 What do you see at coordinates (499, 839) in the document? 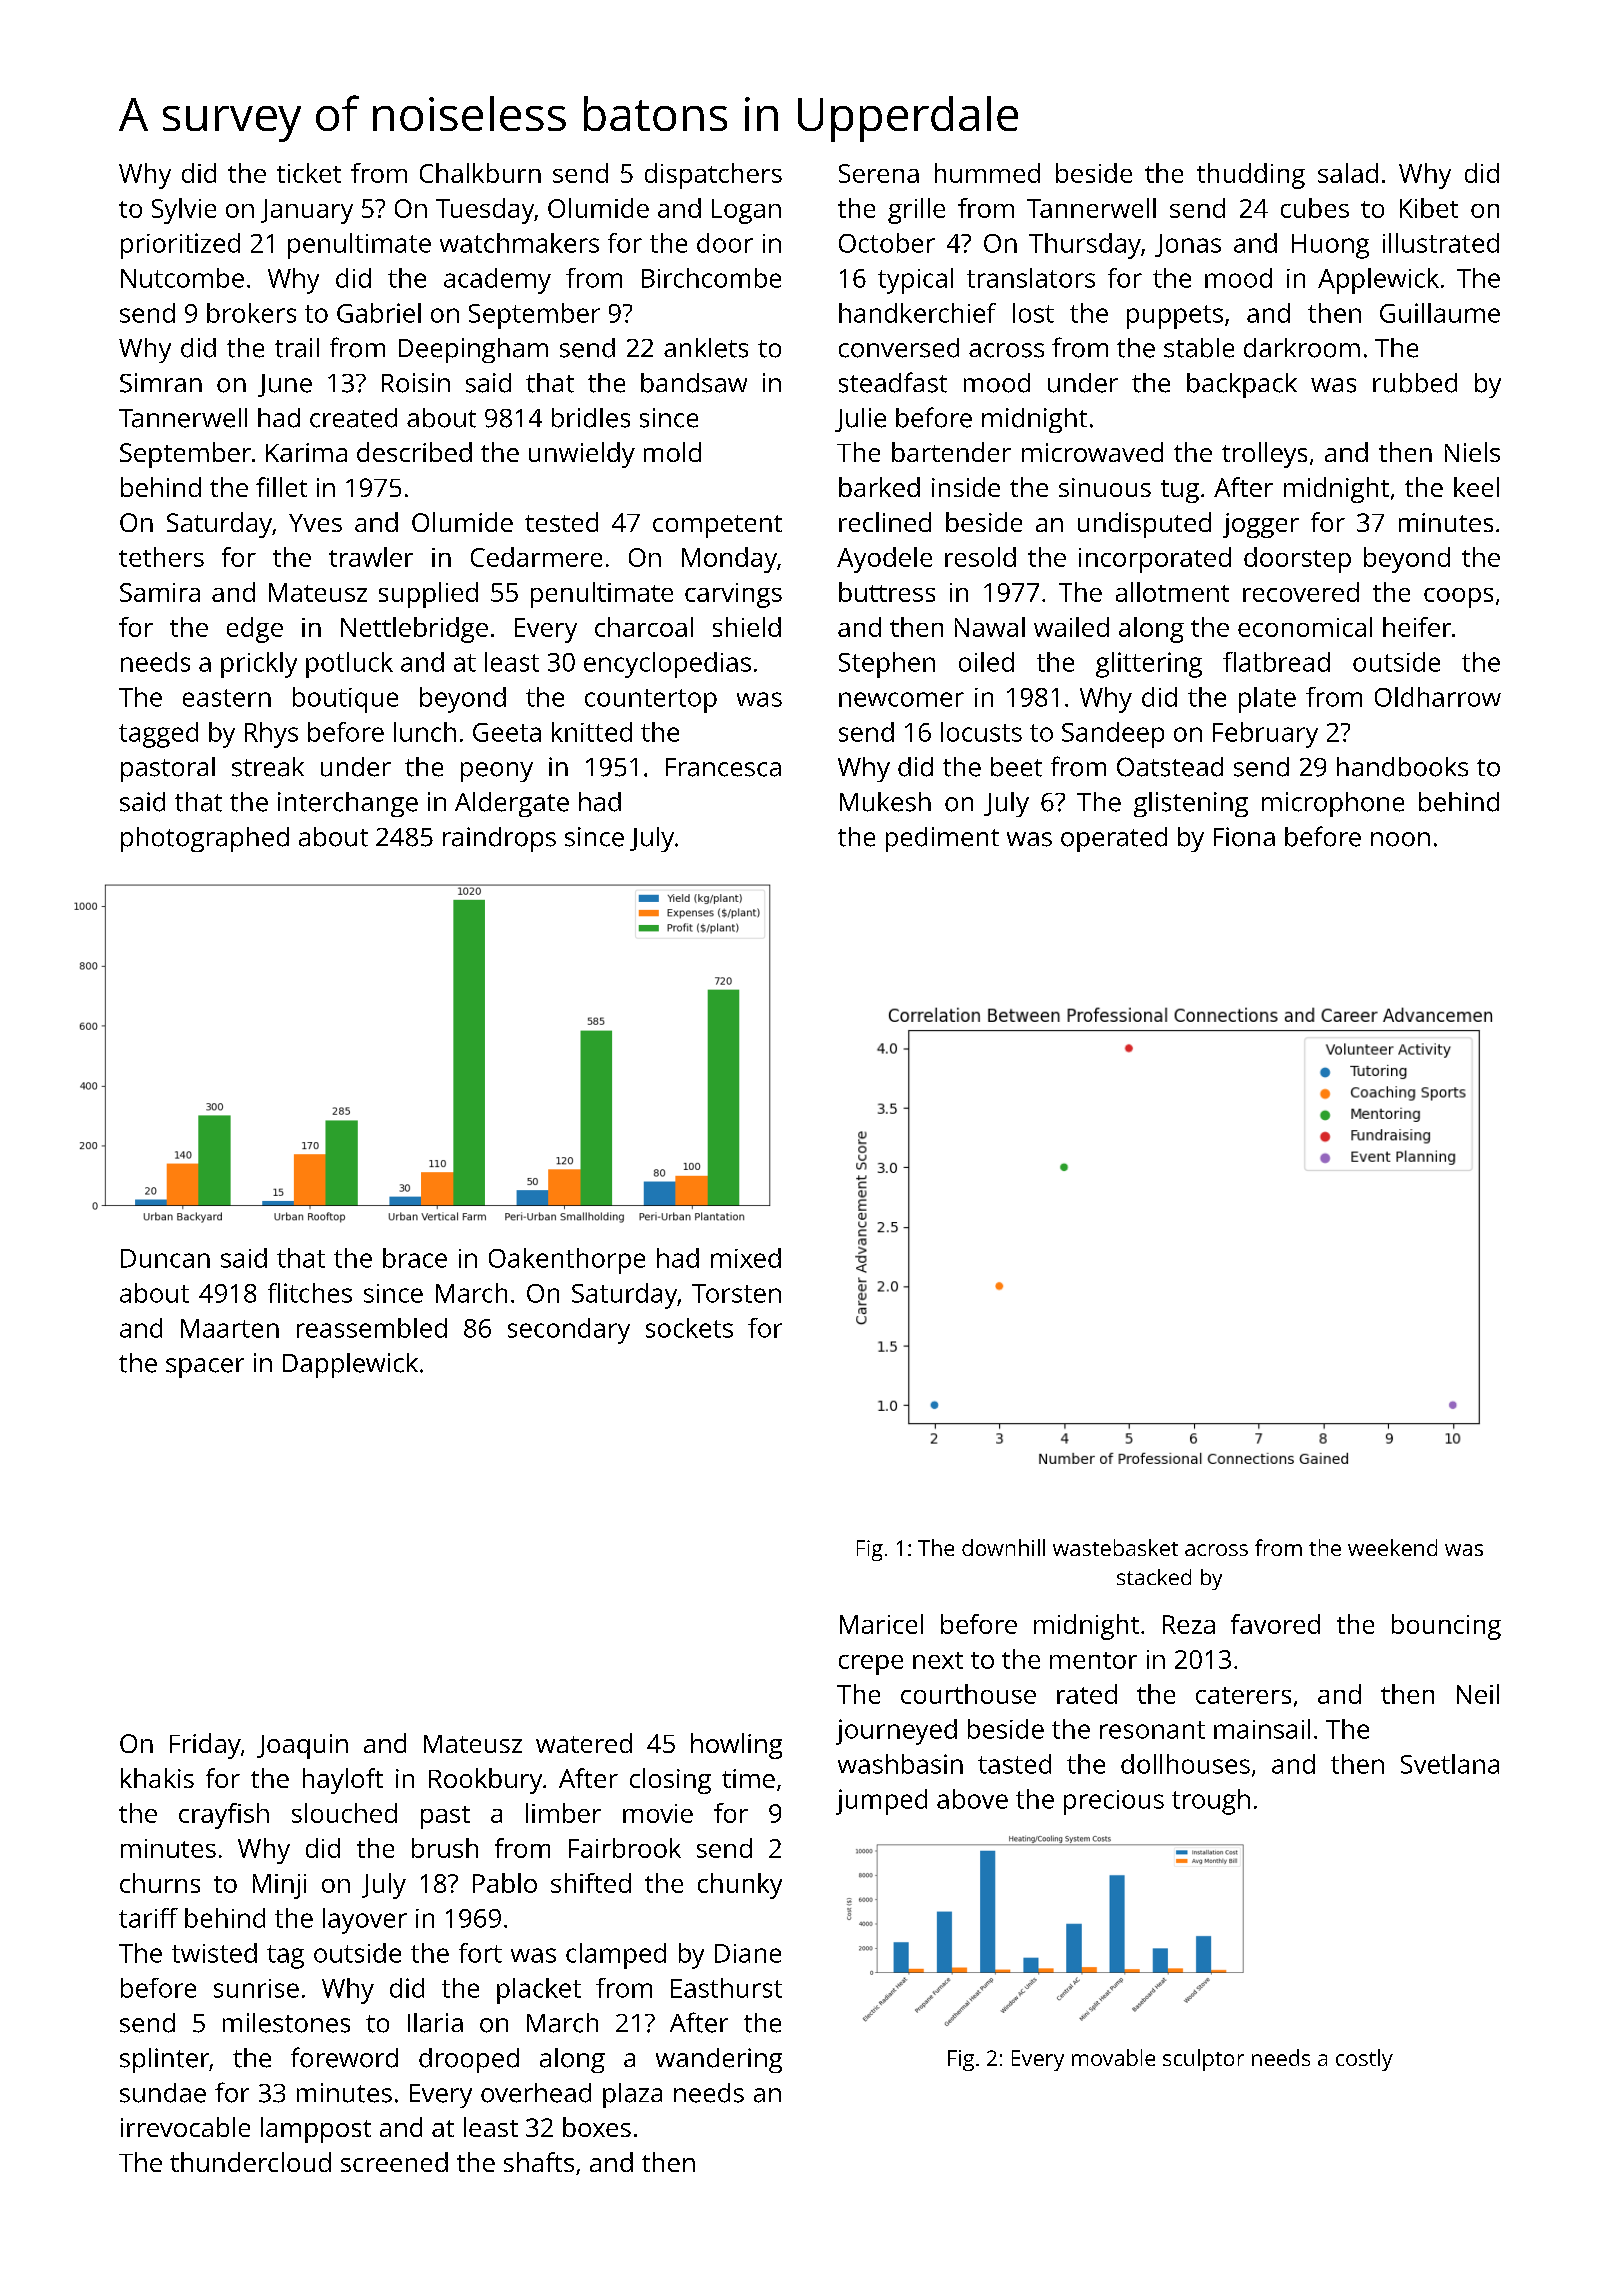
I see `raindrops` at bounding box center [499, 839].
